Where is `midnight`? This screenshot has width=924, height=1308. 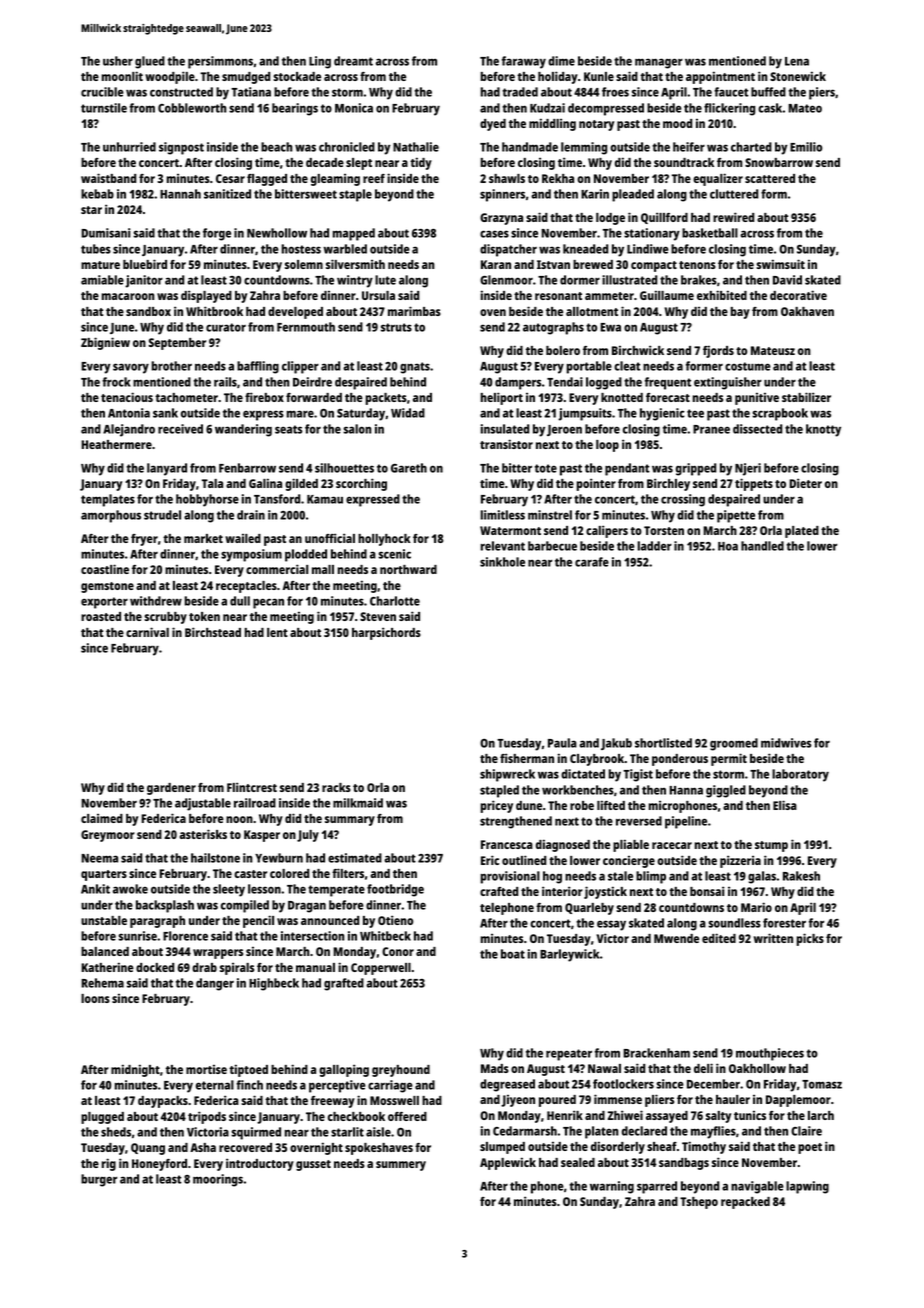
midnight is located at coordinates (135, 1070).
